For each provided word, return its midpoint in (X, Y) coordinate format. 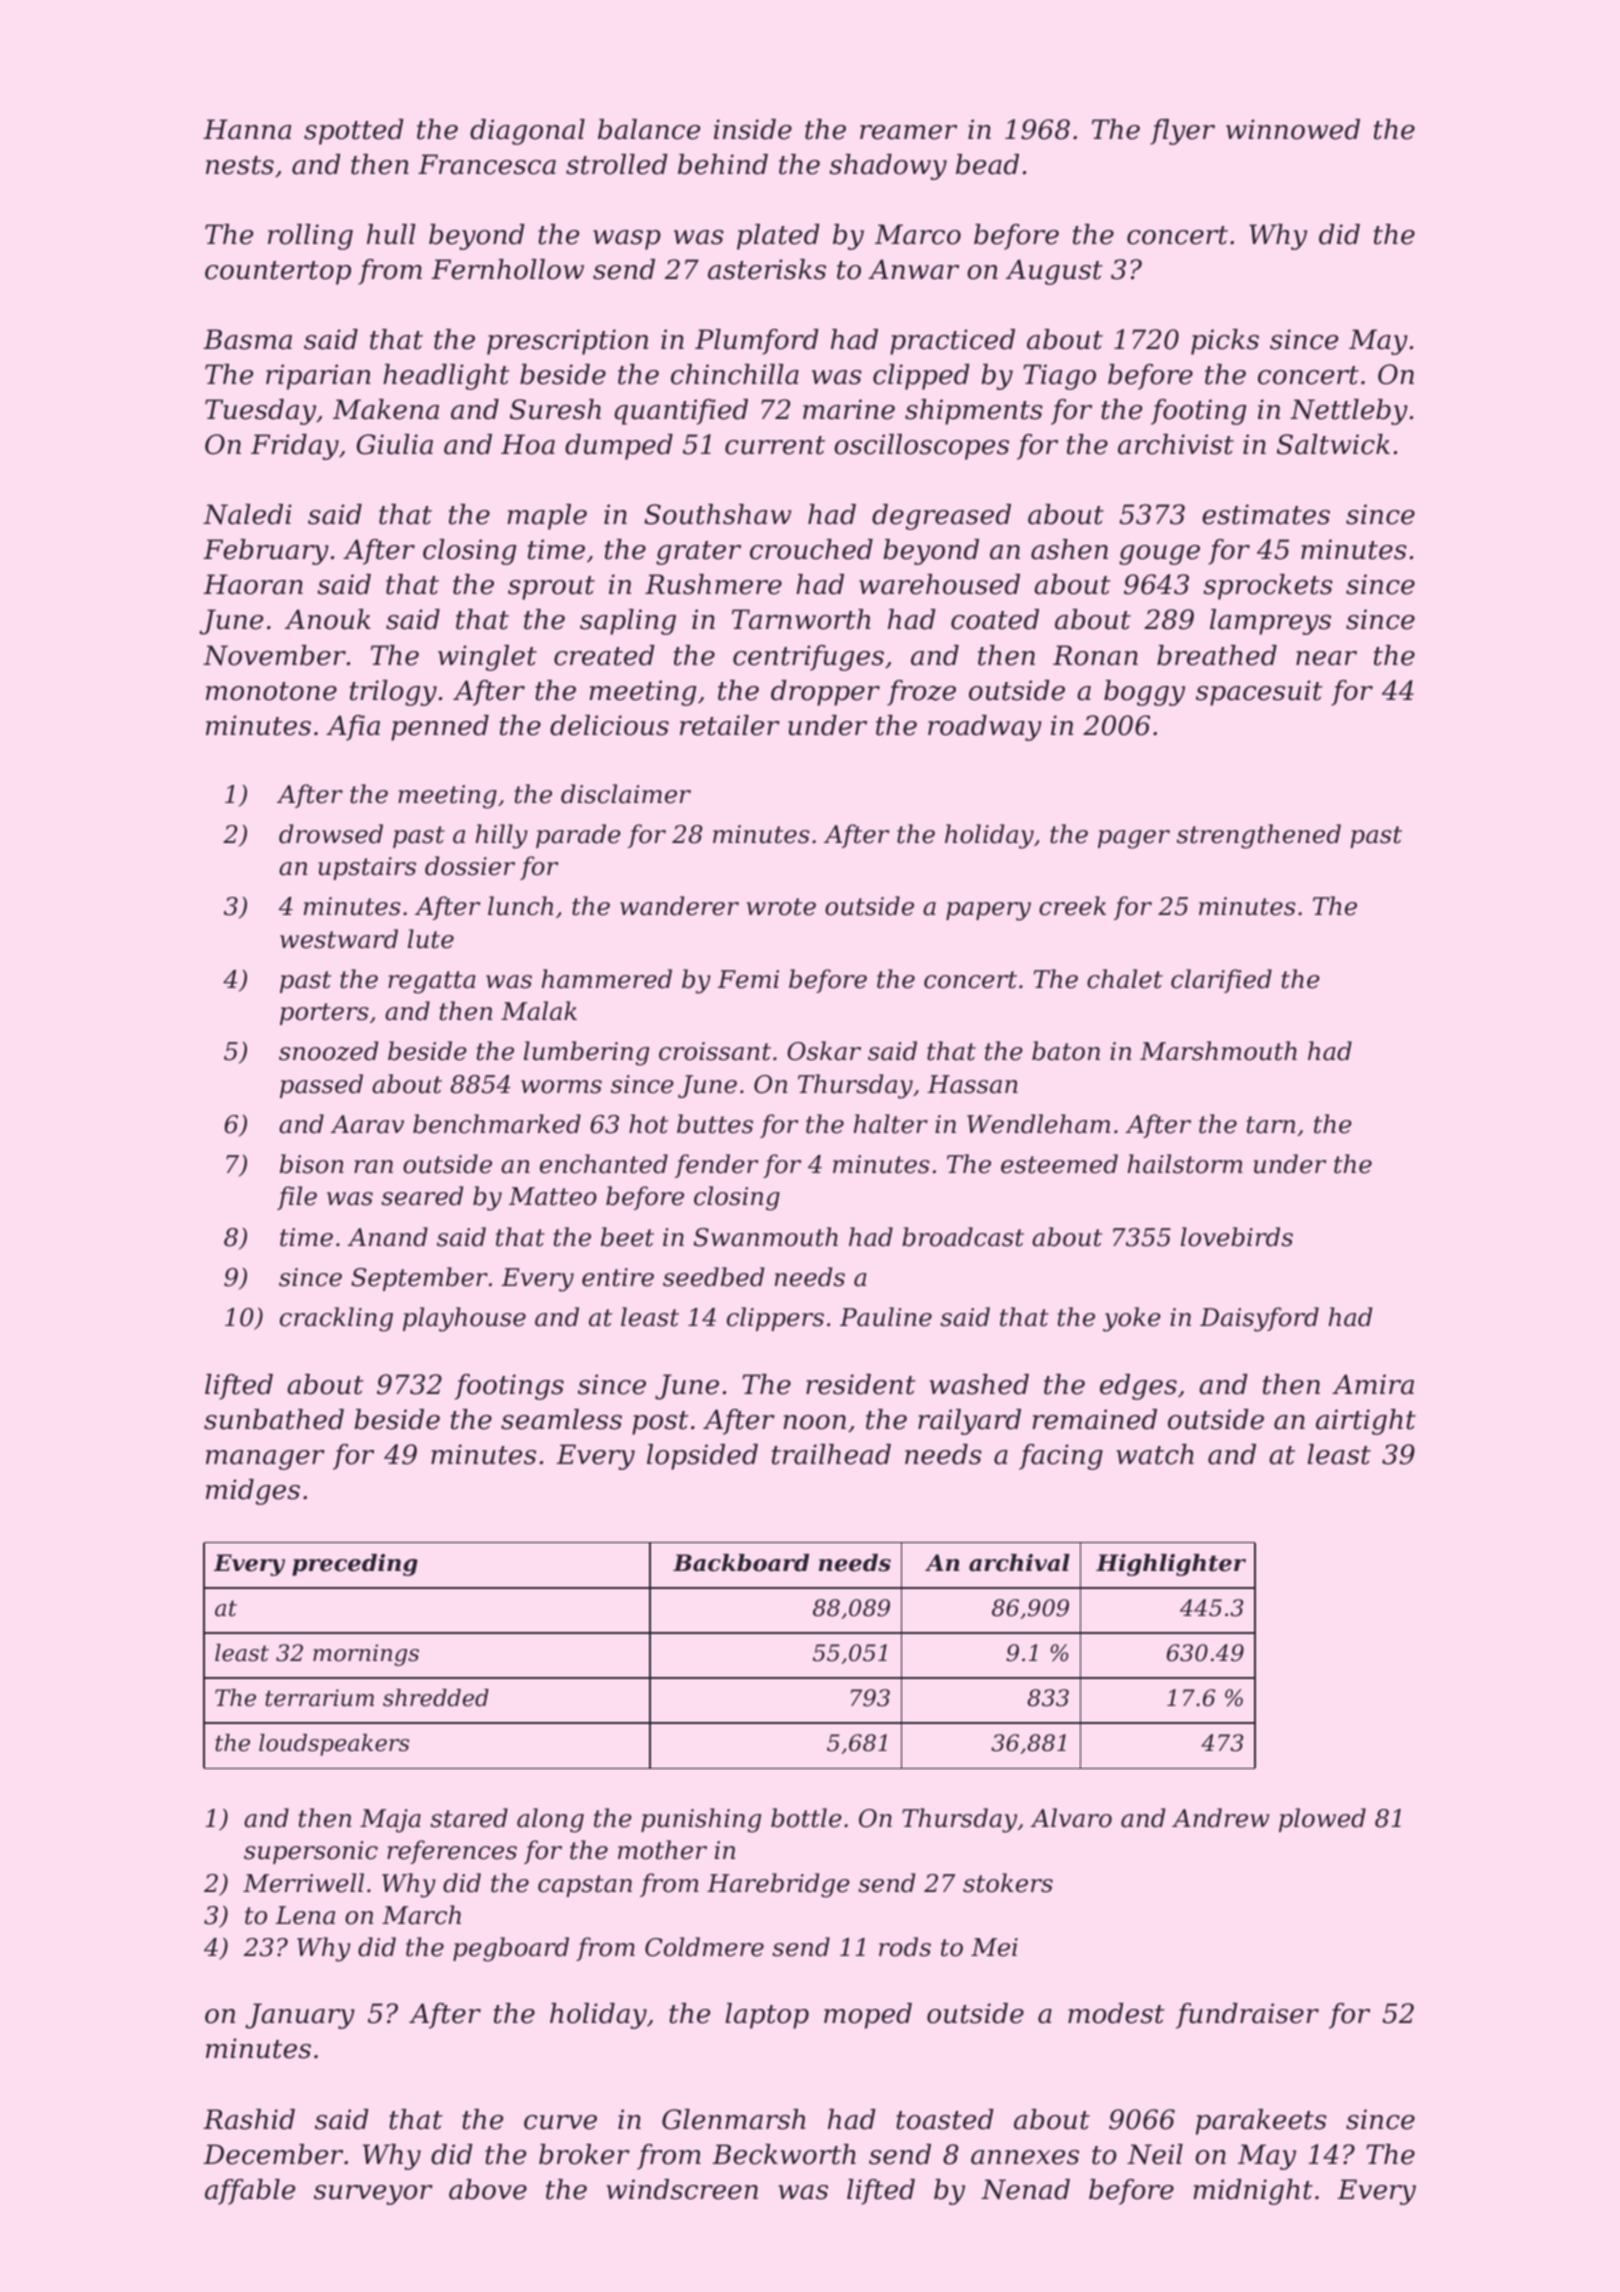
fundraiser (1247, 2016)
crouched (811, 549)
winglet (487, 658)
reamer (908, 132)
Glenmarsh (733, 2119)
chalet (1125, 979)
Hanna (247, 129)
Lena (305, 1915)
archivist (1176, 444)
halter (891, 1124)
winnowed (1293, 129)
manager (265, 1460)
